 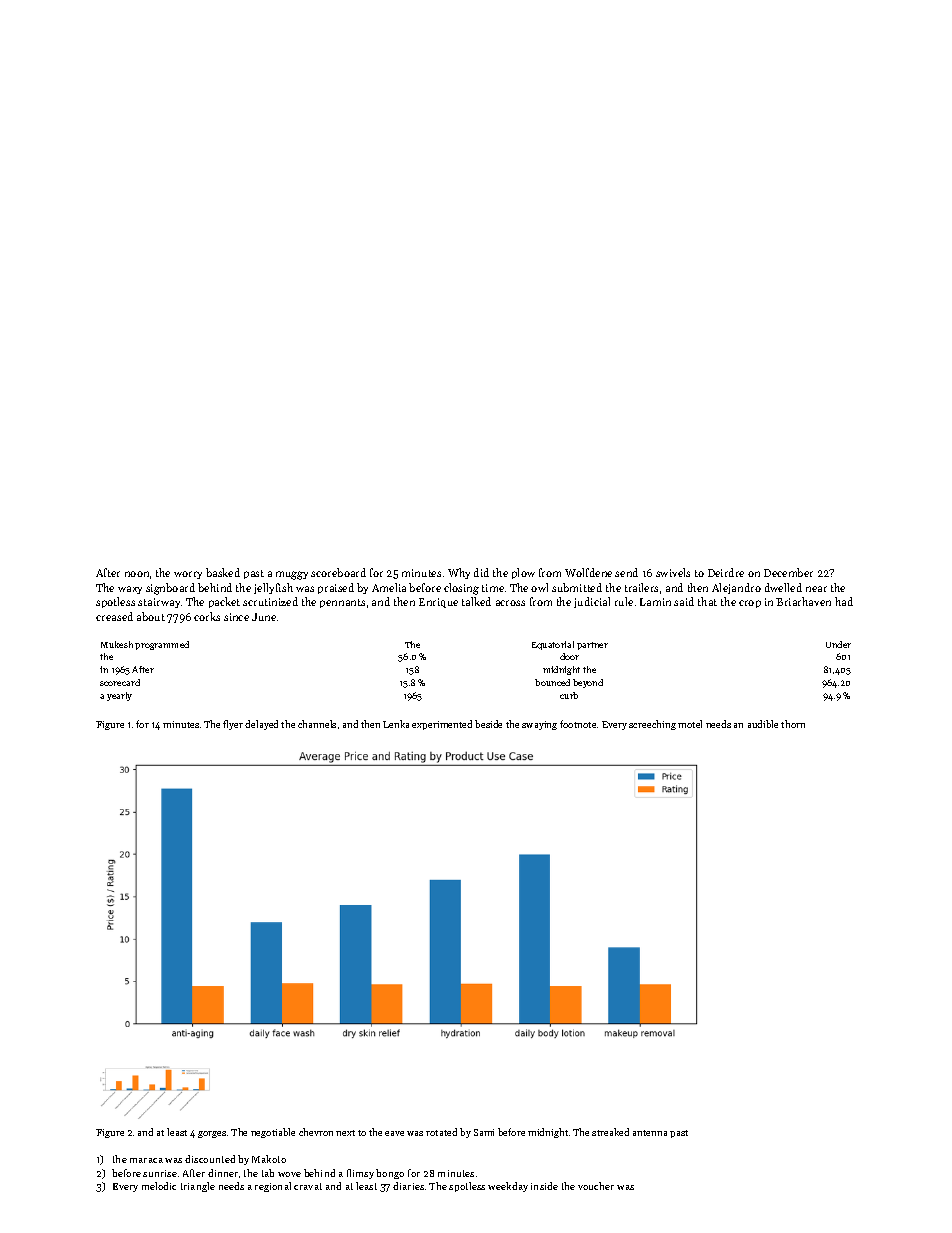 I want to click on maraca, so click(x=146, y=1160).
